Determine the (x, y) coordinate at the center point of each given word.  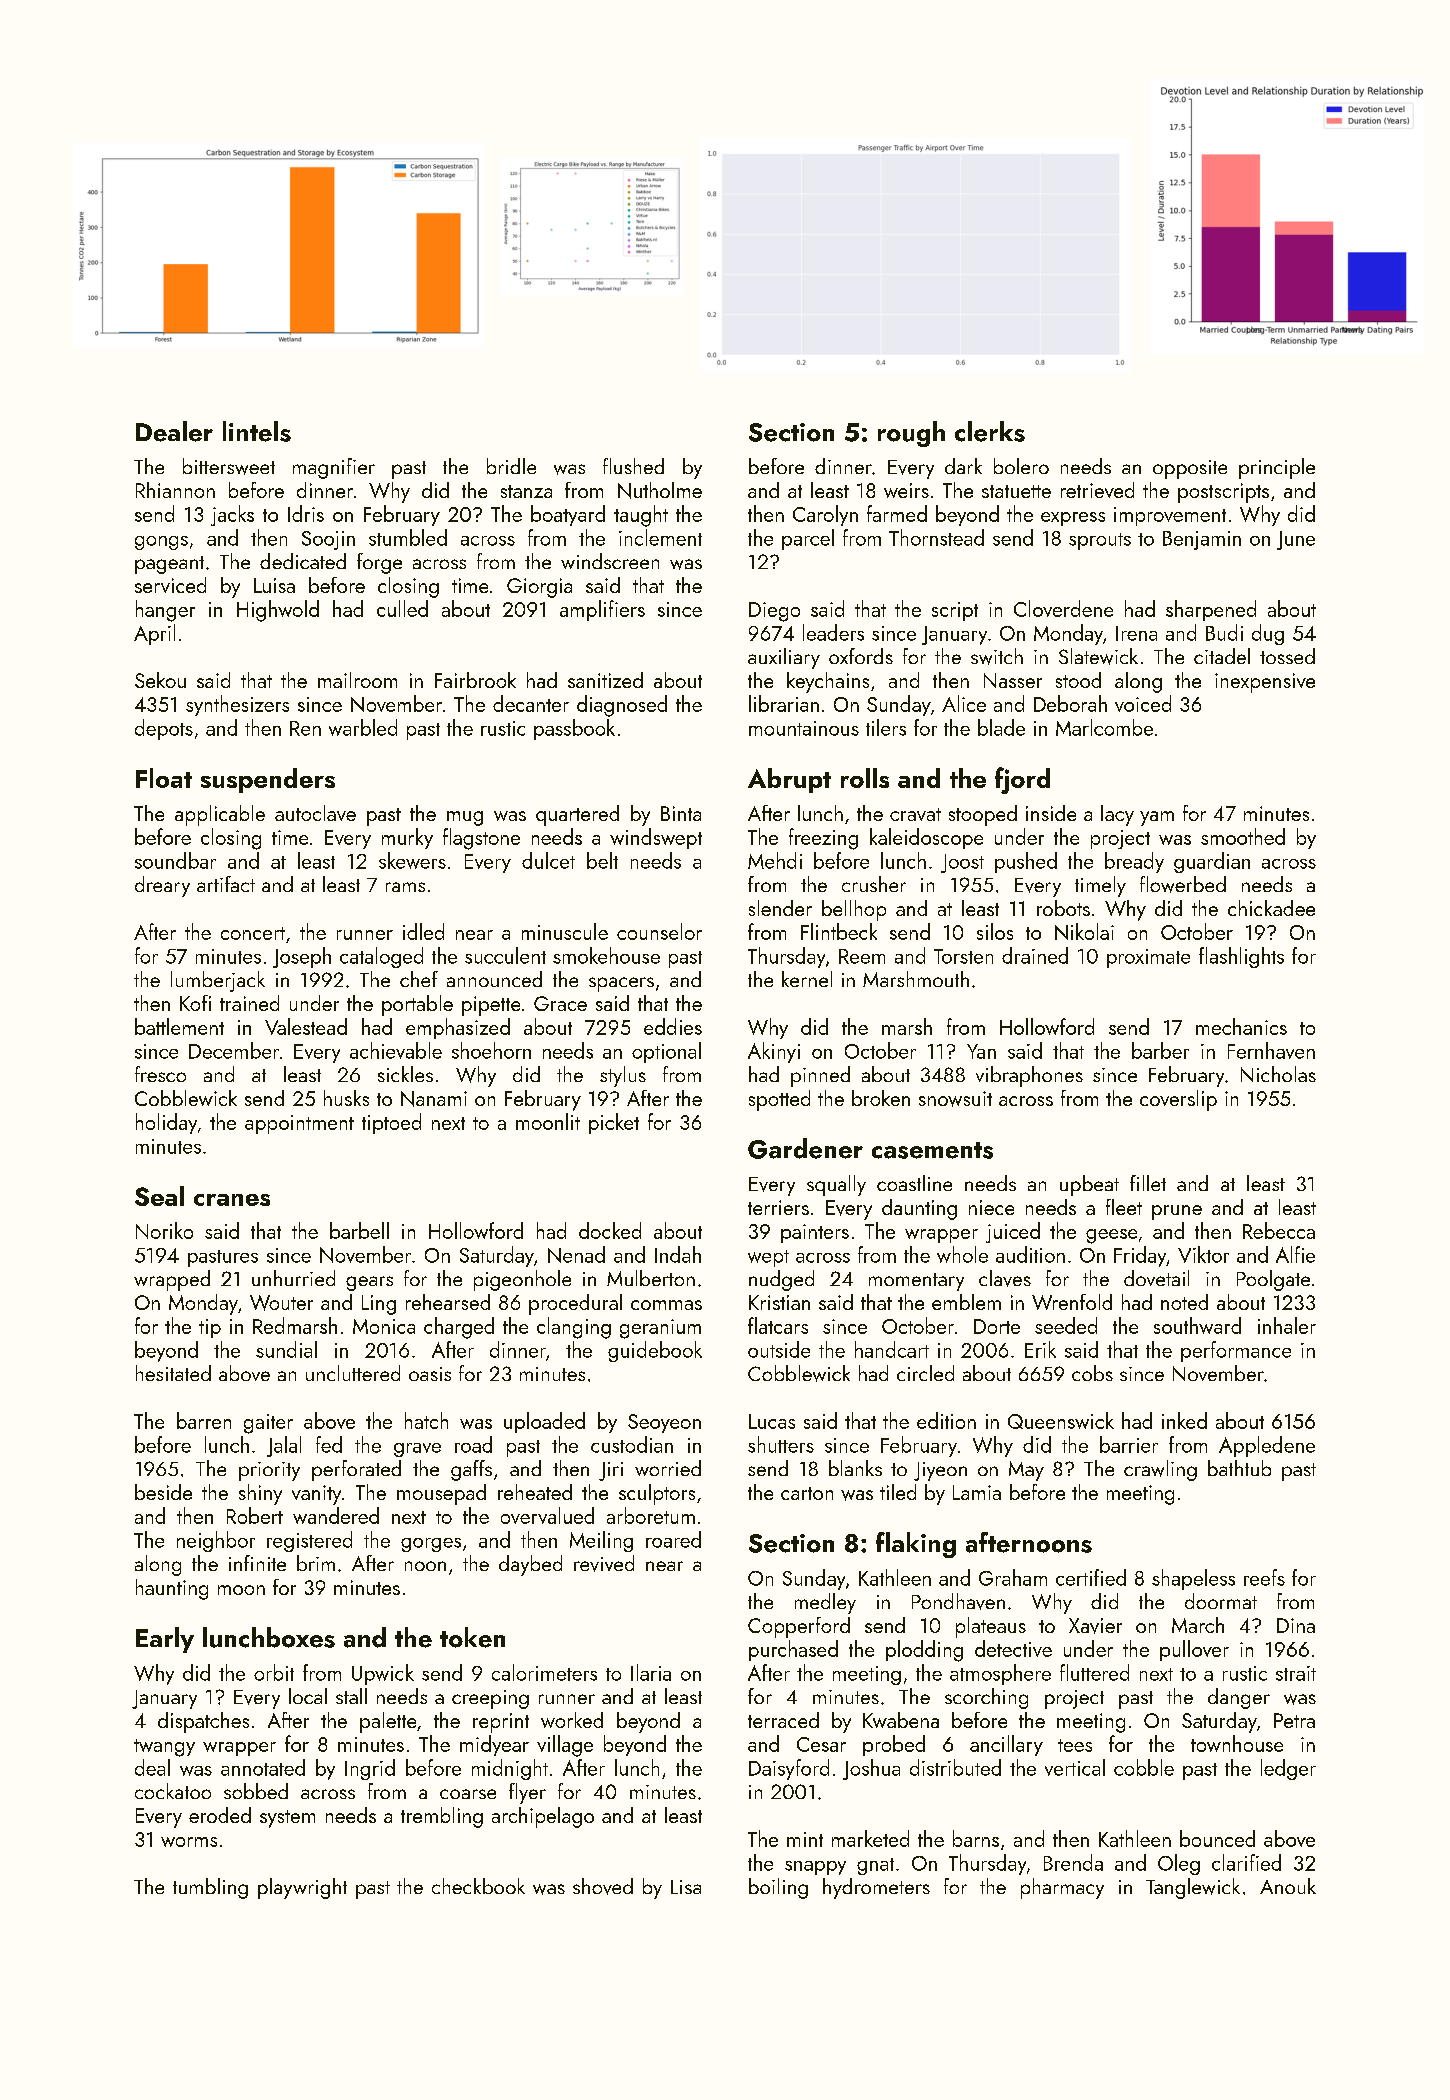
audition (1030, 1254)
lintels (257, 431)
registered (309, 1541)
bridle (511, 466)
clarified (1246, 1862)
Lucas (772, 1421)
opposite (1190, 469)
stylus (623, 1076)
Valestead (306, 1026)
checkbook (478, 1886)
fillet (1148, 1183)
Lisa (686, 1887)
